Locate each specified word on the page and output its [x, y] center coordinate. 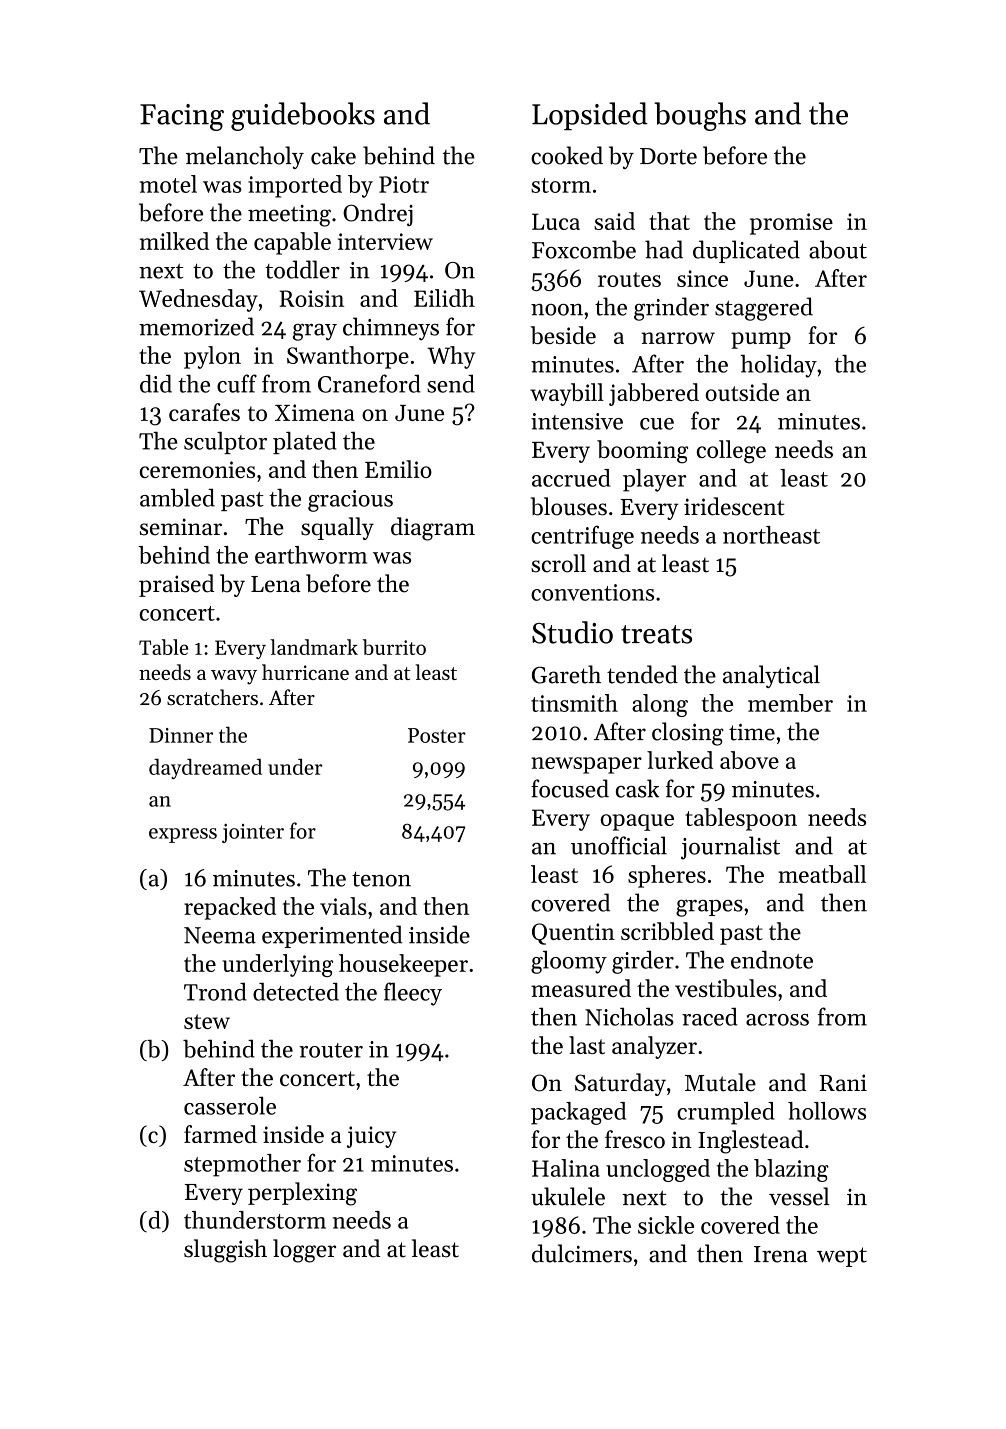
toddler [302, 269]
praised [176, 585]
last [587, 1045]
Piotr [404, 184]
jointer [253, 833]
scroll [558, 563]
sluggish [225, 1251]
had [664, 249]
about [838, 249]
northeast [771, 535]
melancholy [245, 157]
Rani [843, 1082]
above [749, 760]
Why [451, 357]
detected [296, 991]
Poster [437, 735]
